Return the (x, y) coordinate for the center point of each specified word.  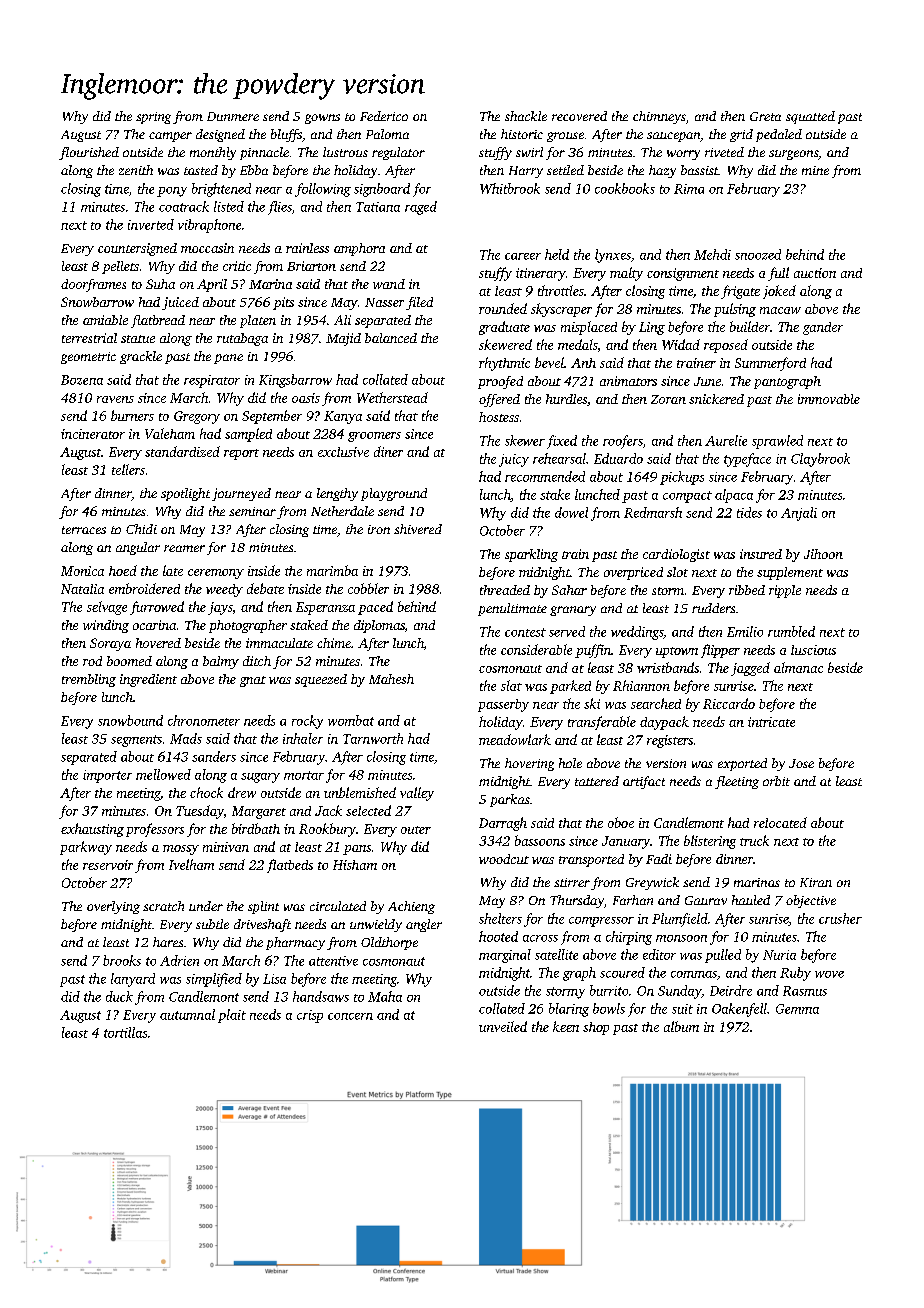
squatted (810, 117)
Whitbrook (510, 188)
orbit (776, 781)
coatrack (184, 206)
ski (592, 703)
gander (823, 328)
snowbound (130, 720)
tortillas (125, 1032)
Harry (526, 172)
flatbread (158, 321)
